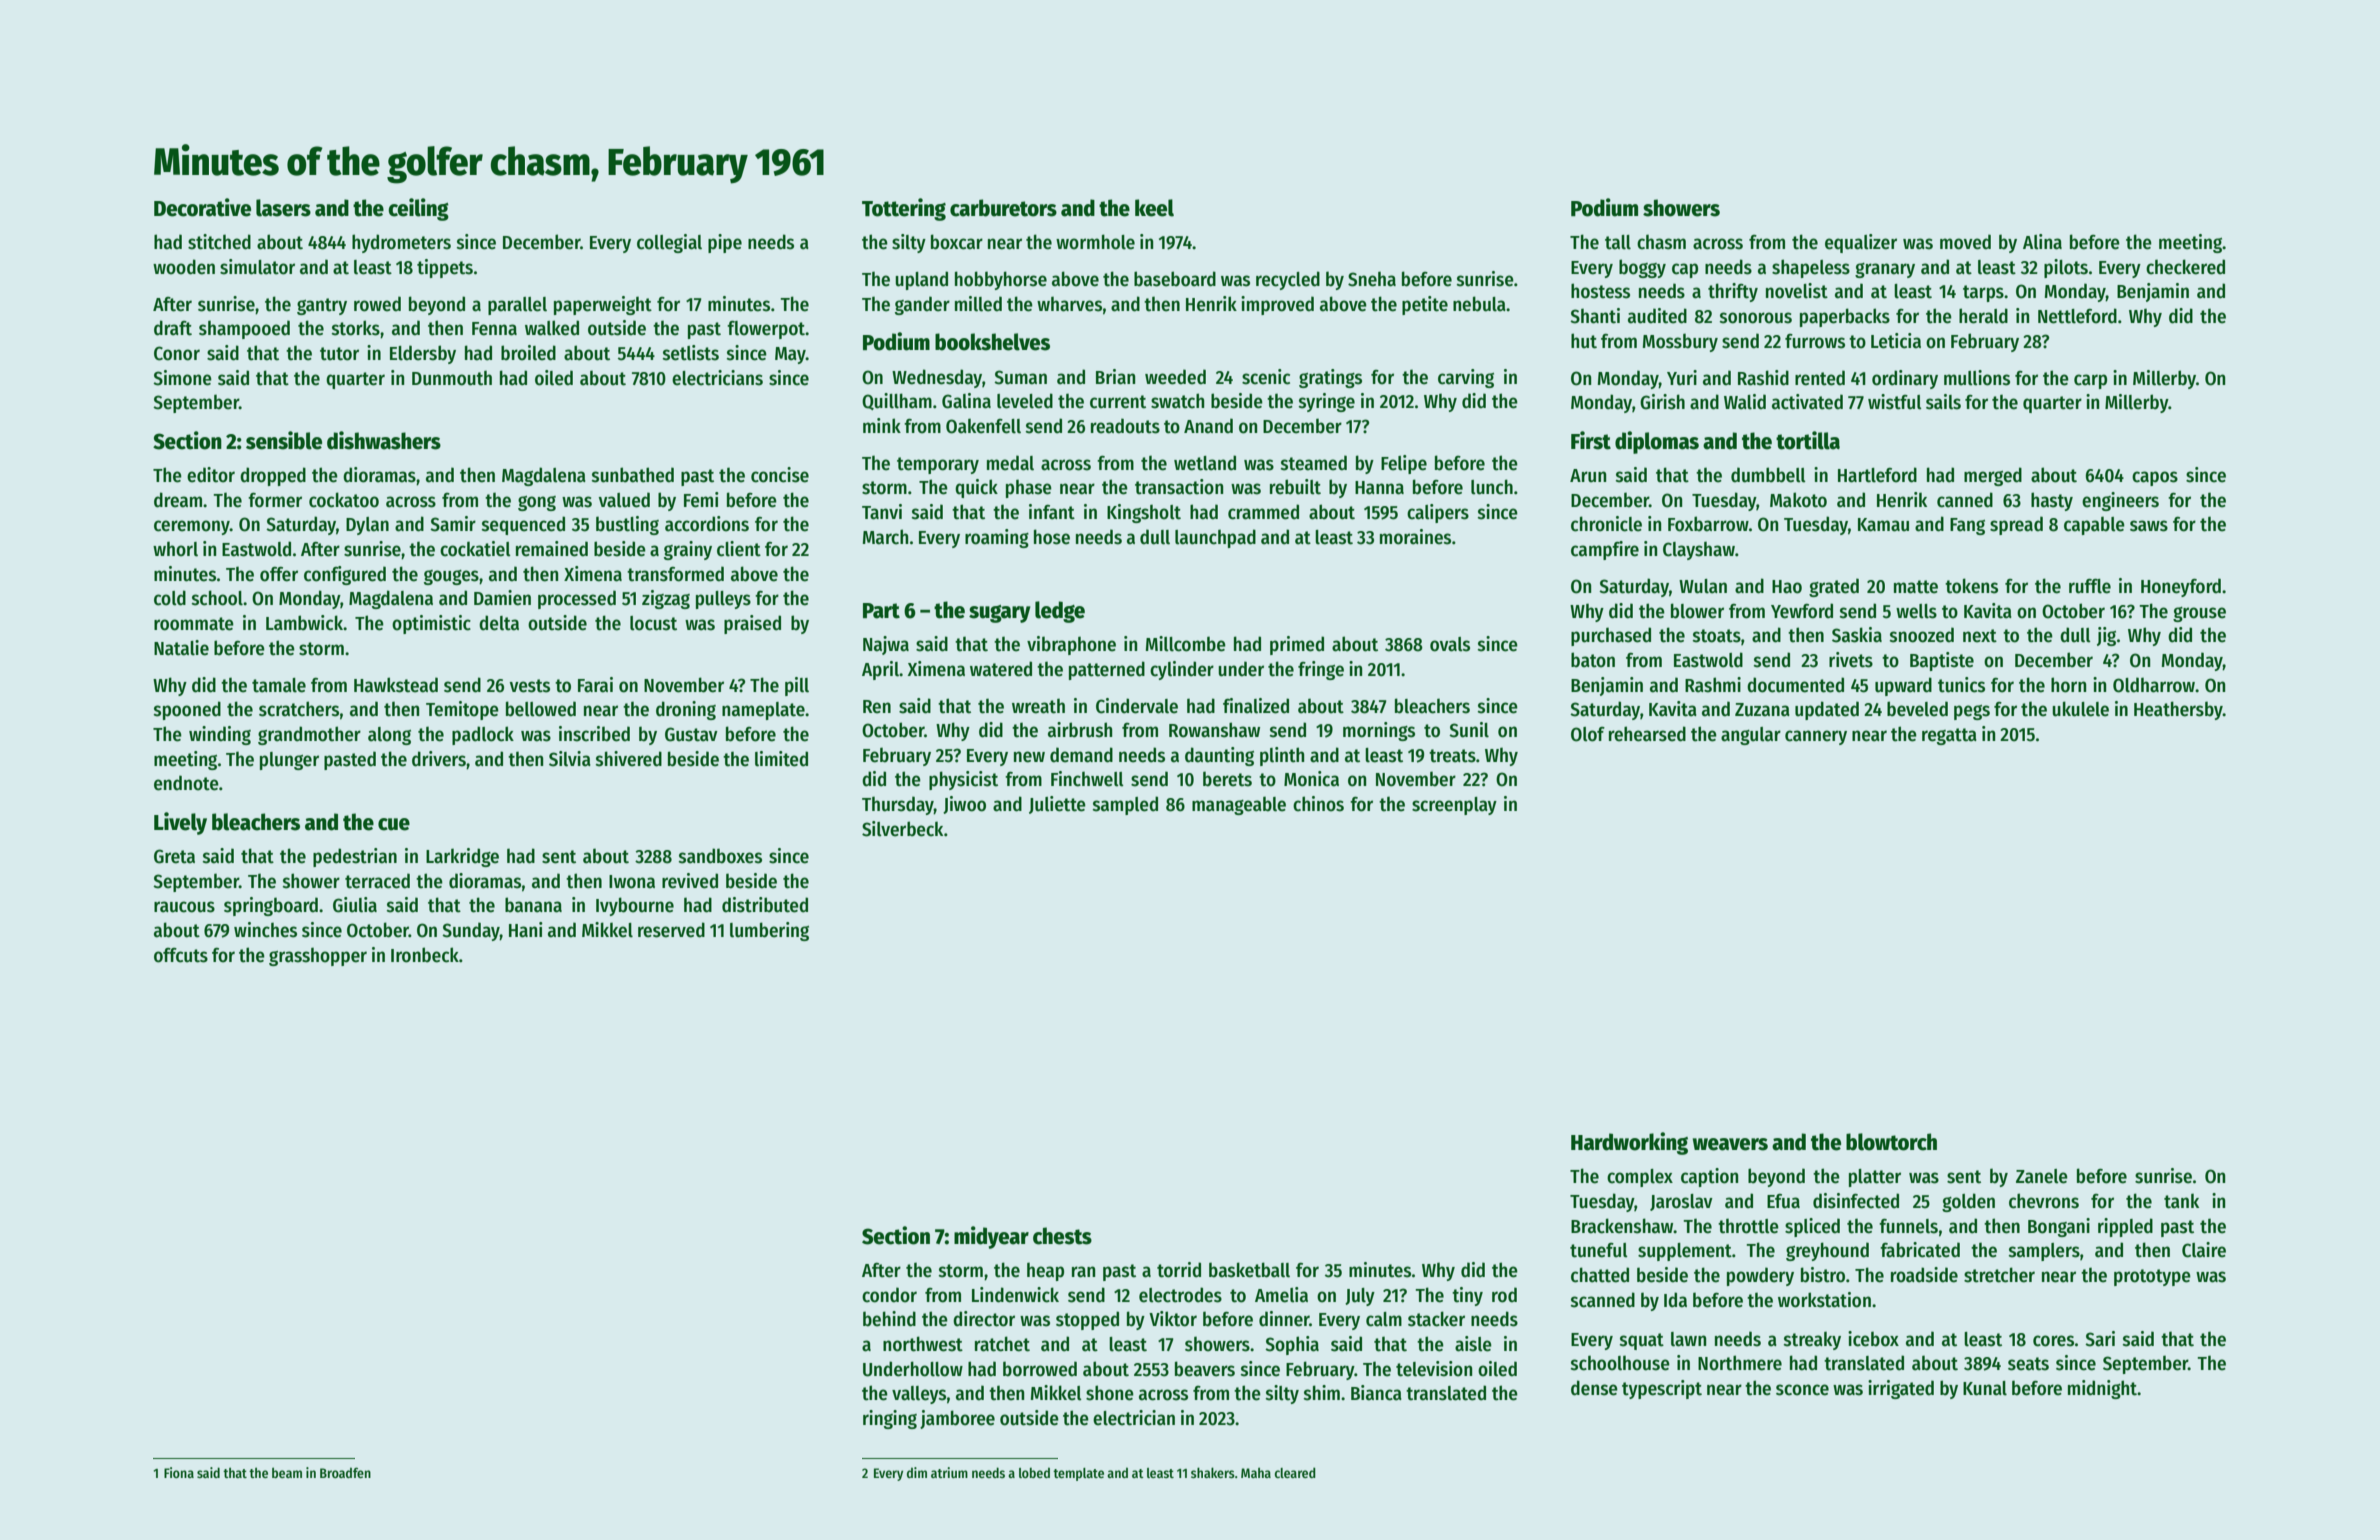  What do you see at coordinates (179, 1472) in the screenshot?
I see `Fiona` at bounding box center [179, 1472].
